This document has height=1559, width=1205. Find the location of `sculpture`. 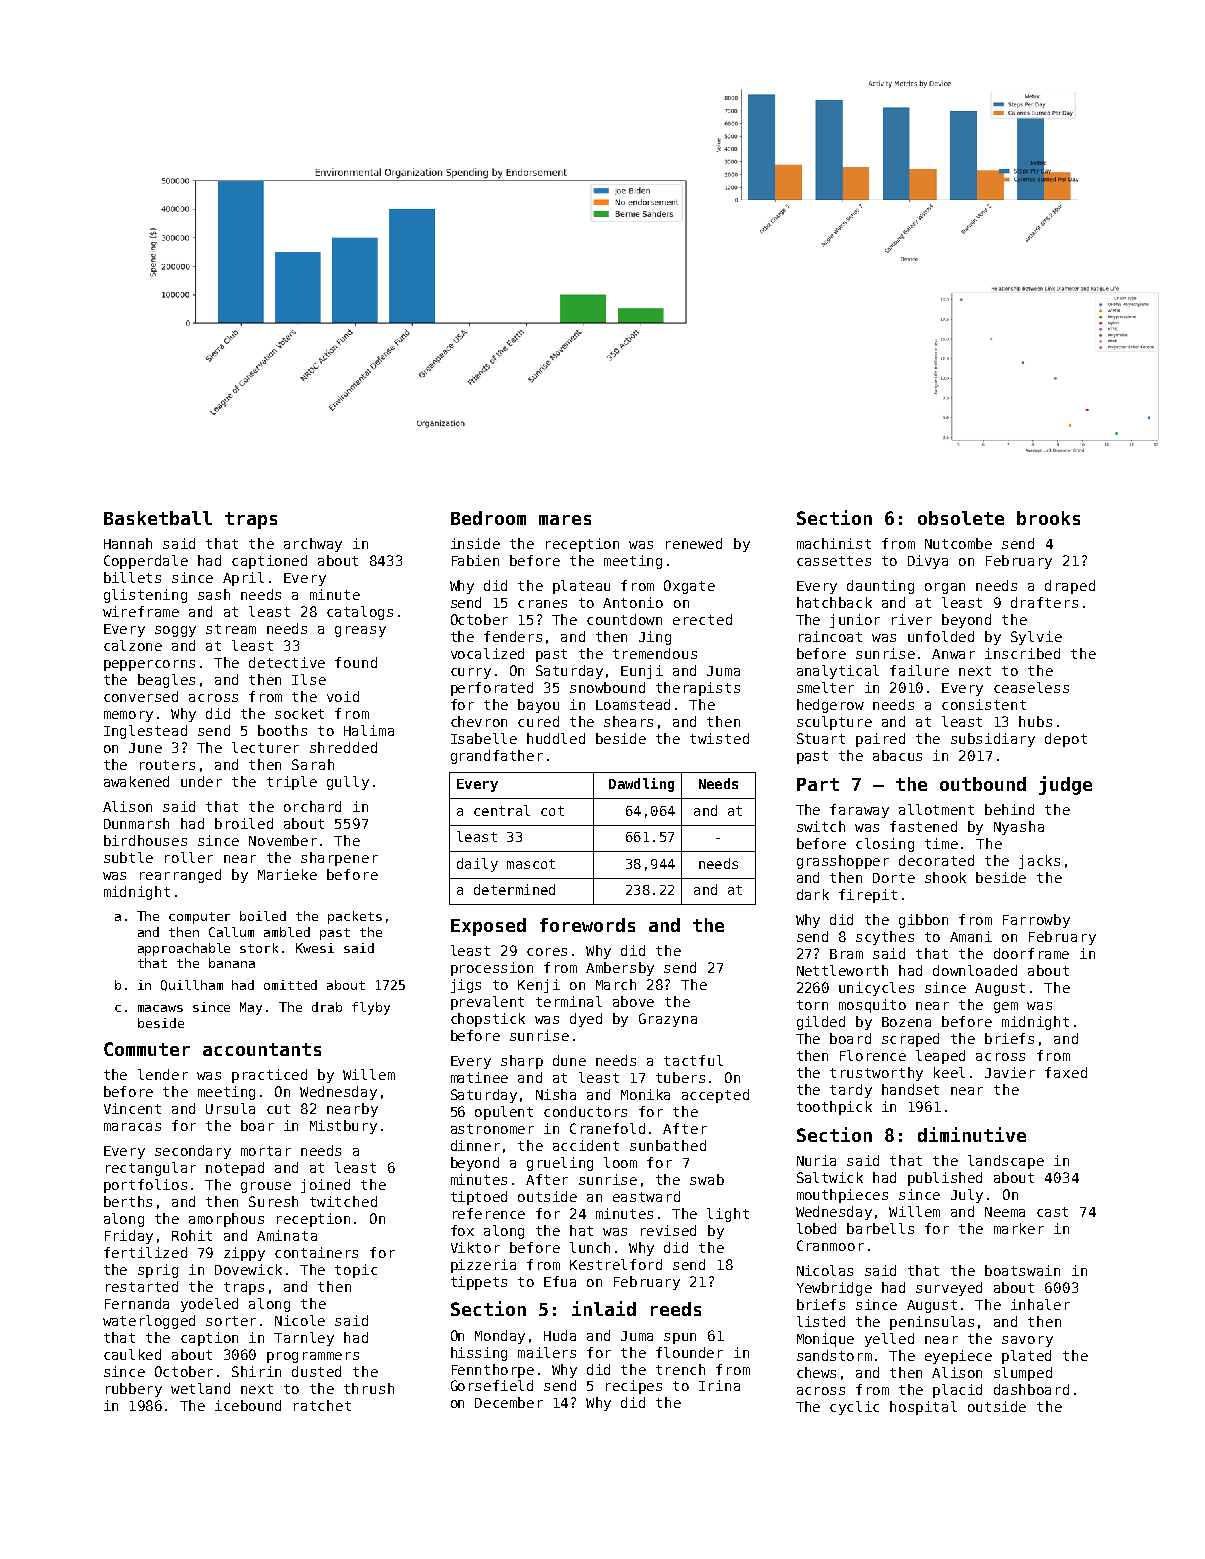

sculpture is located at coordinates (834, 723).
